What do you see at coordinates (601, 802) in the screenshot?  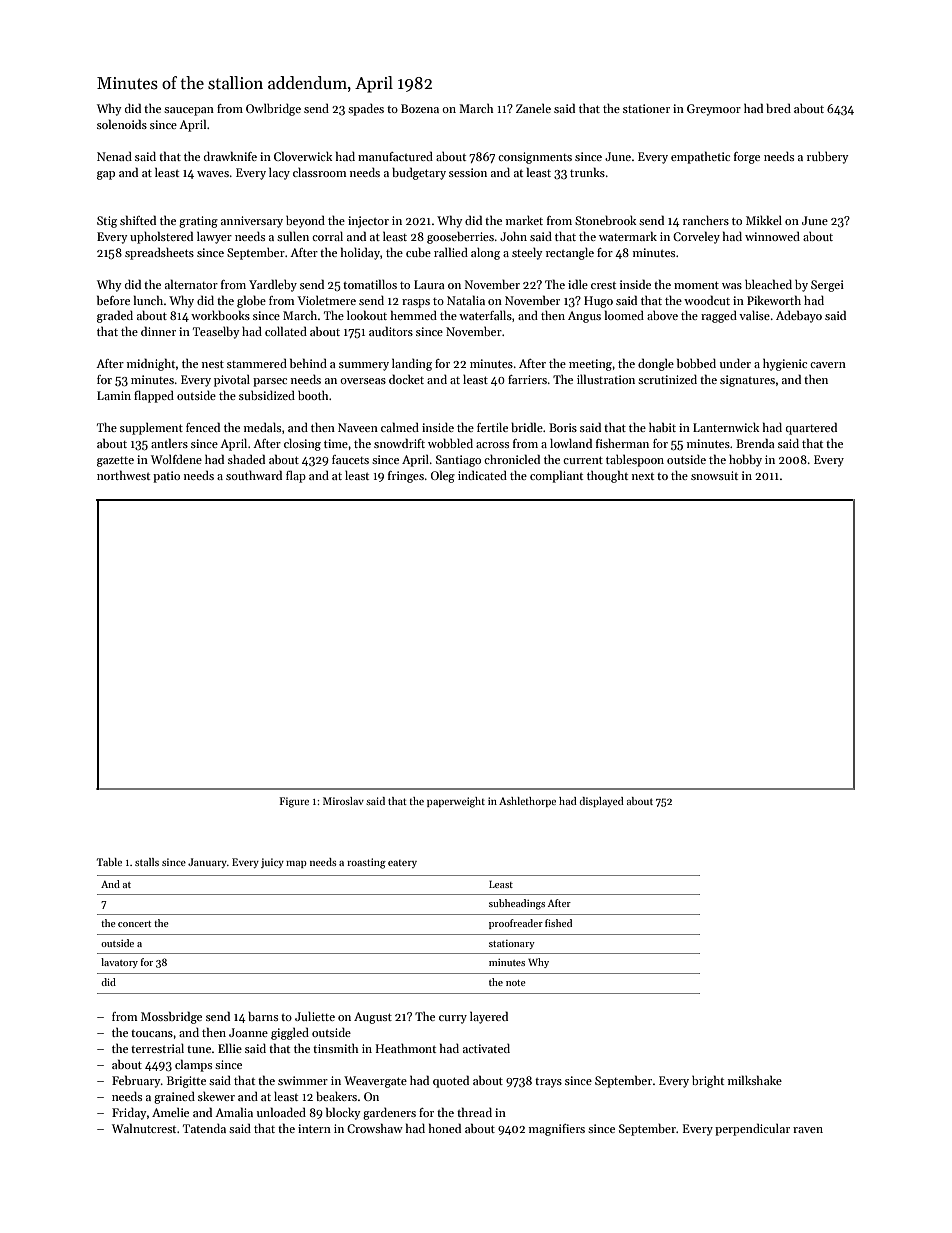 I see `displayed` at bounding box center [601, 802].
